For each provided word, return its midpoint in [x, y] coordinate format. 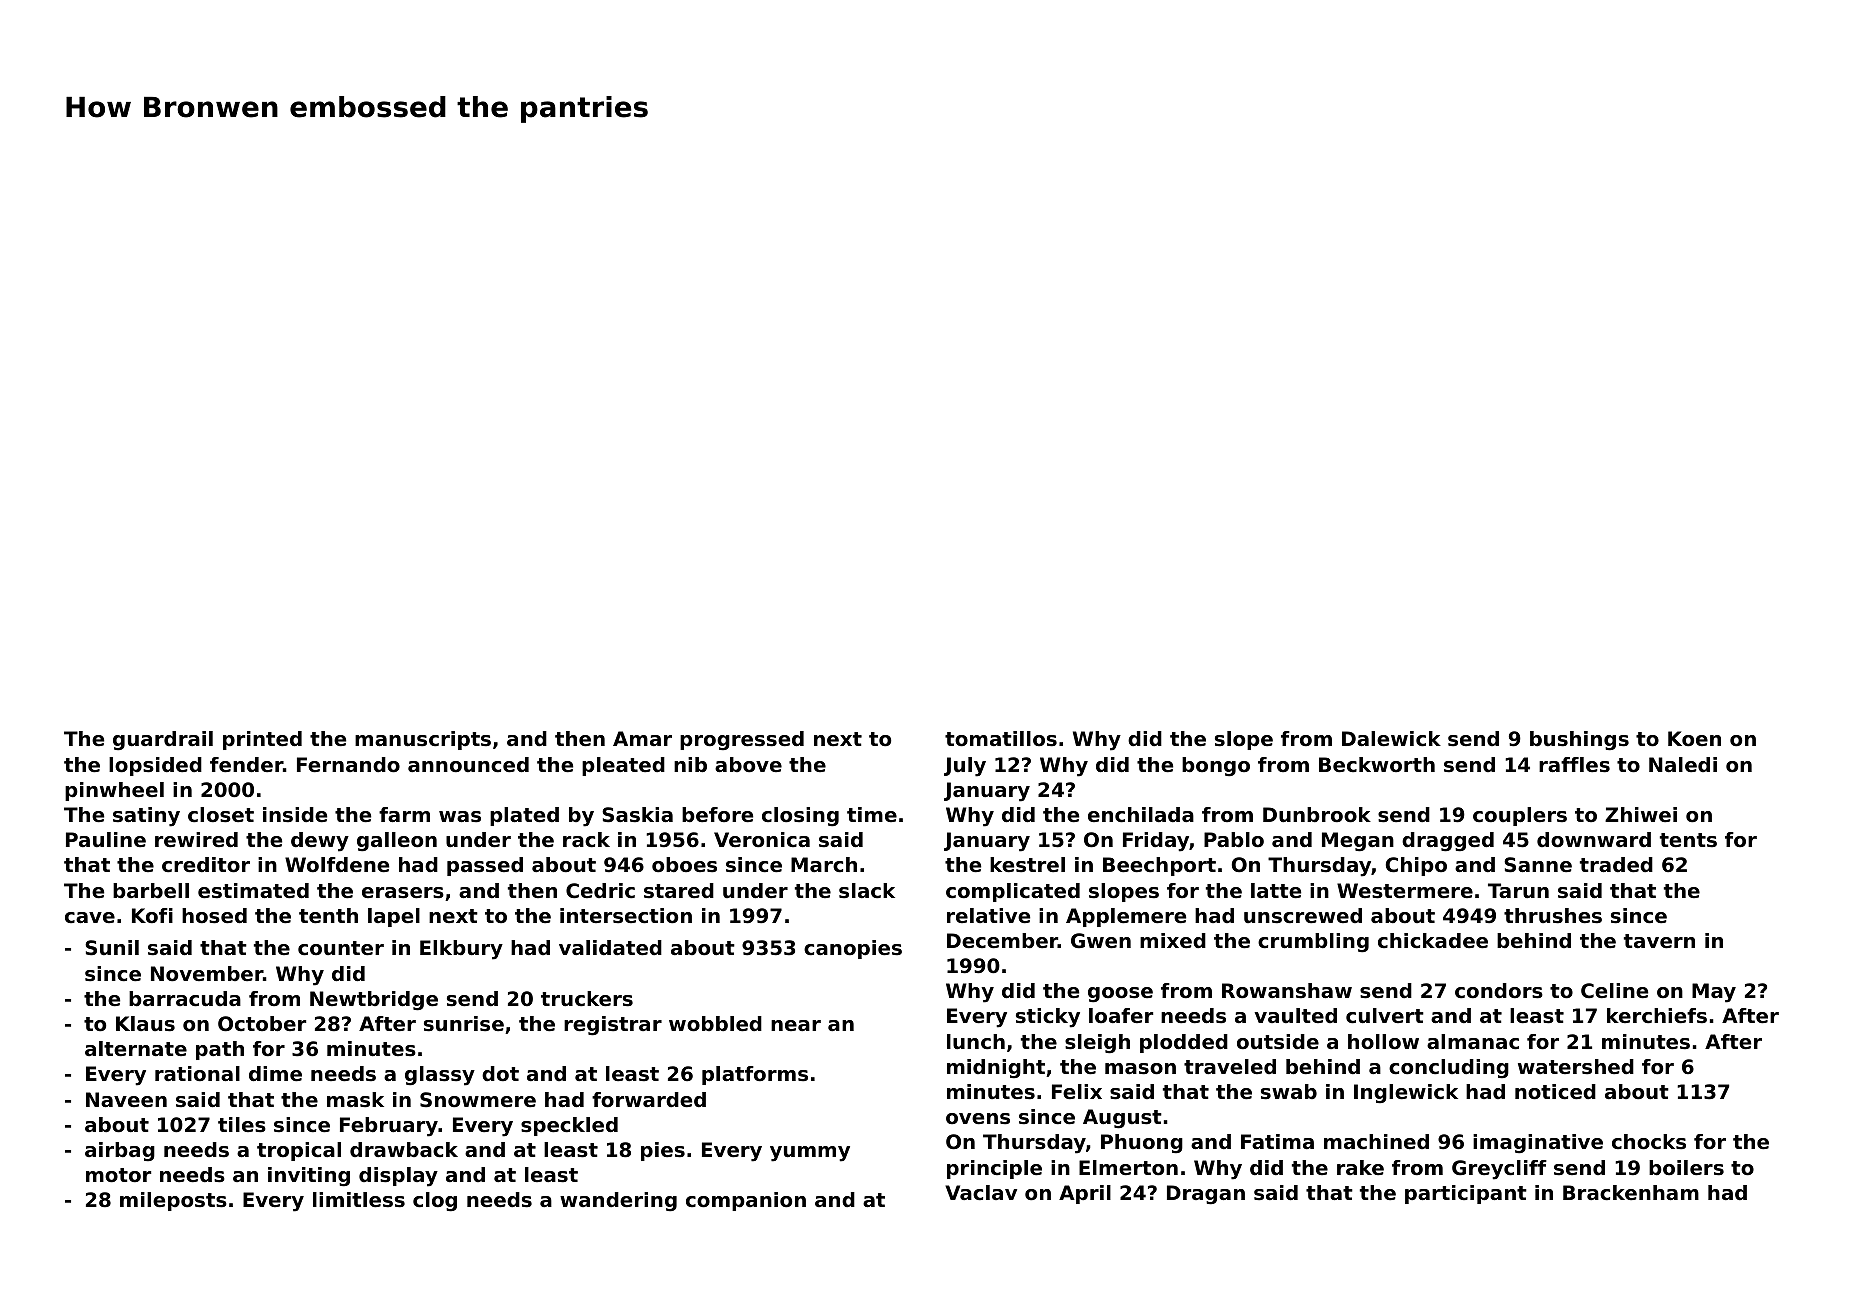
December [1002, 941]
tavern [1659, 941]
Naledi [1683, 765]
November [207, 974]
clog [435, 1202]
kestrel [1027, 865]
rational [197, 1074]
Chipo [1416, 866]
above [748, 765]
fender [246, 765]
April [1085, 1194]
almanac [1473, 1042]
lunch [976, 1042]
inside [295, 815]
